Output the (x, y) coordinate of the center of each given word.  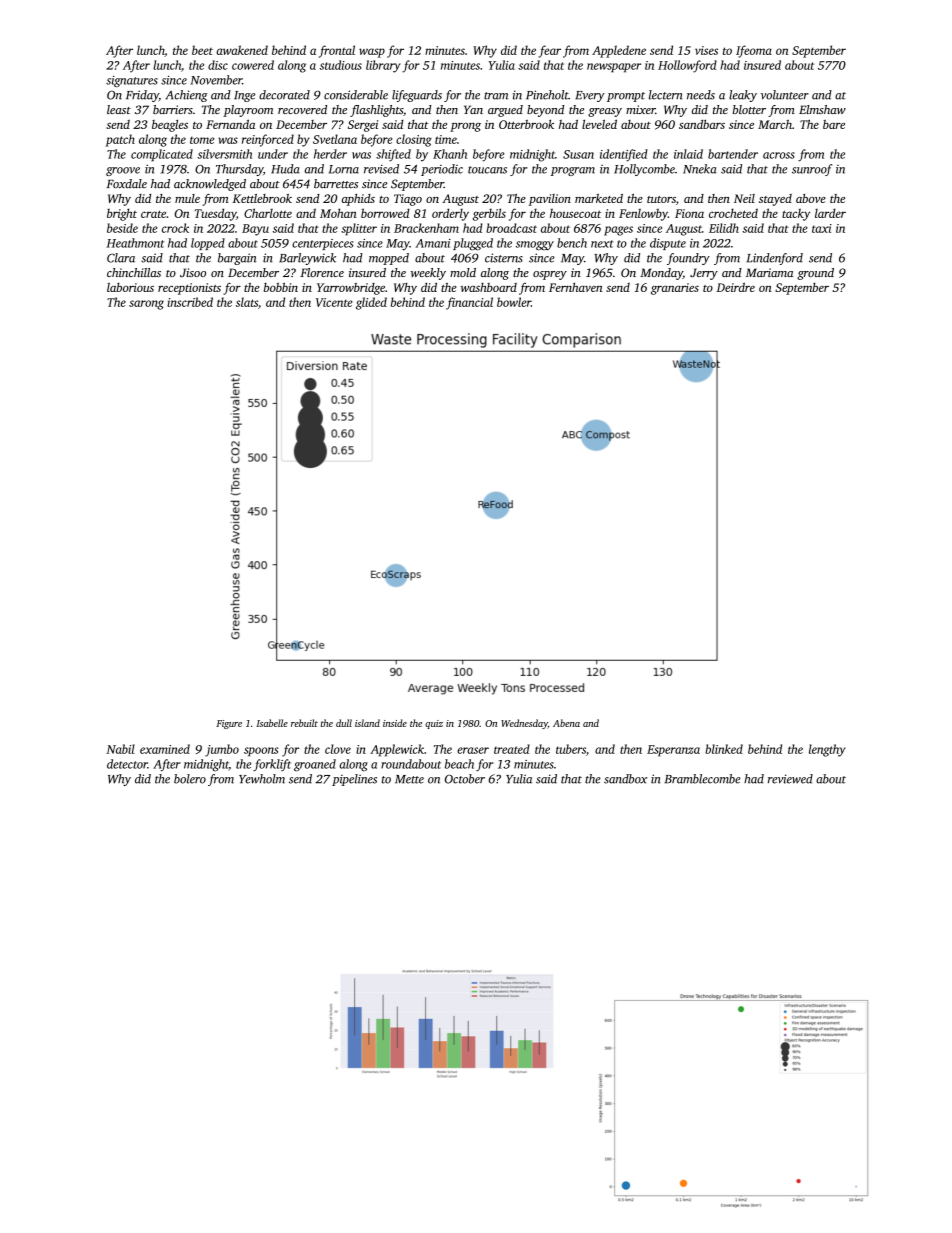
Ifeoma (754, 51)
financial (469, 303)
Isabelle (272, 723)
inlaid (688, 154)
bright (122, 214)
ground (815, 274)
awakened (242, 50)
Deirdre (735, 287)
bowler (514, 302)
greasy (605, 112)
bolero (190, 779)
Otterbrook (526, 124)
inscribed (190, 302)
